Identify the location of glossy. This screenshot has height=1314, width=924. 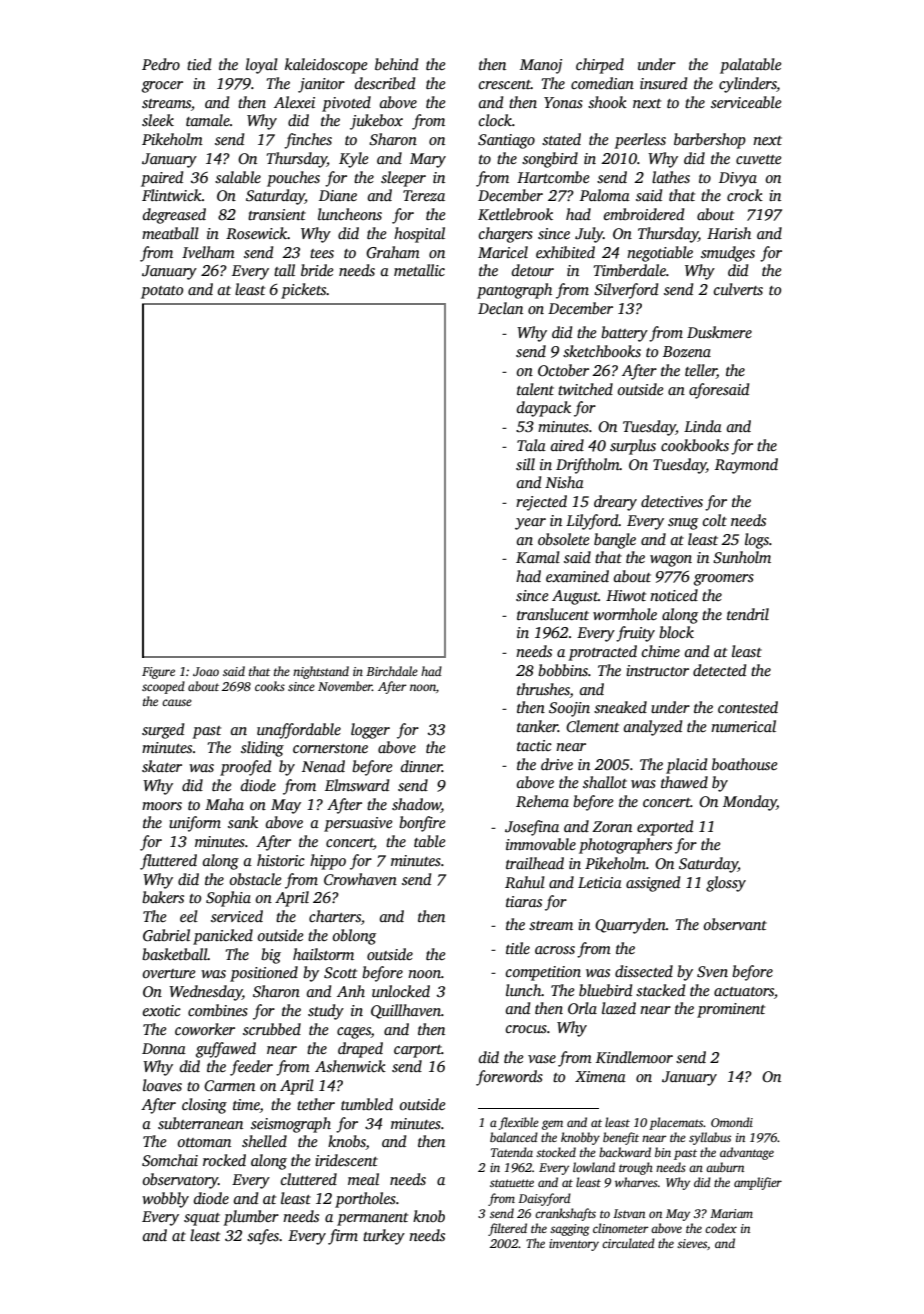
(726, 884).
